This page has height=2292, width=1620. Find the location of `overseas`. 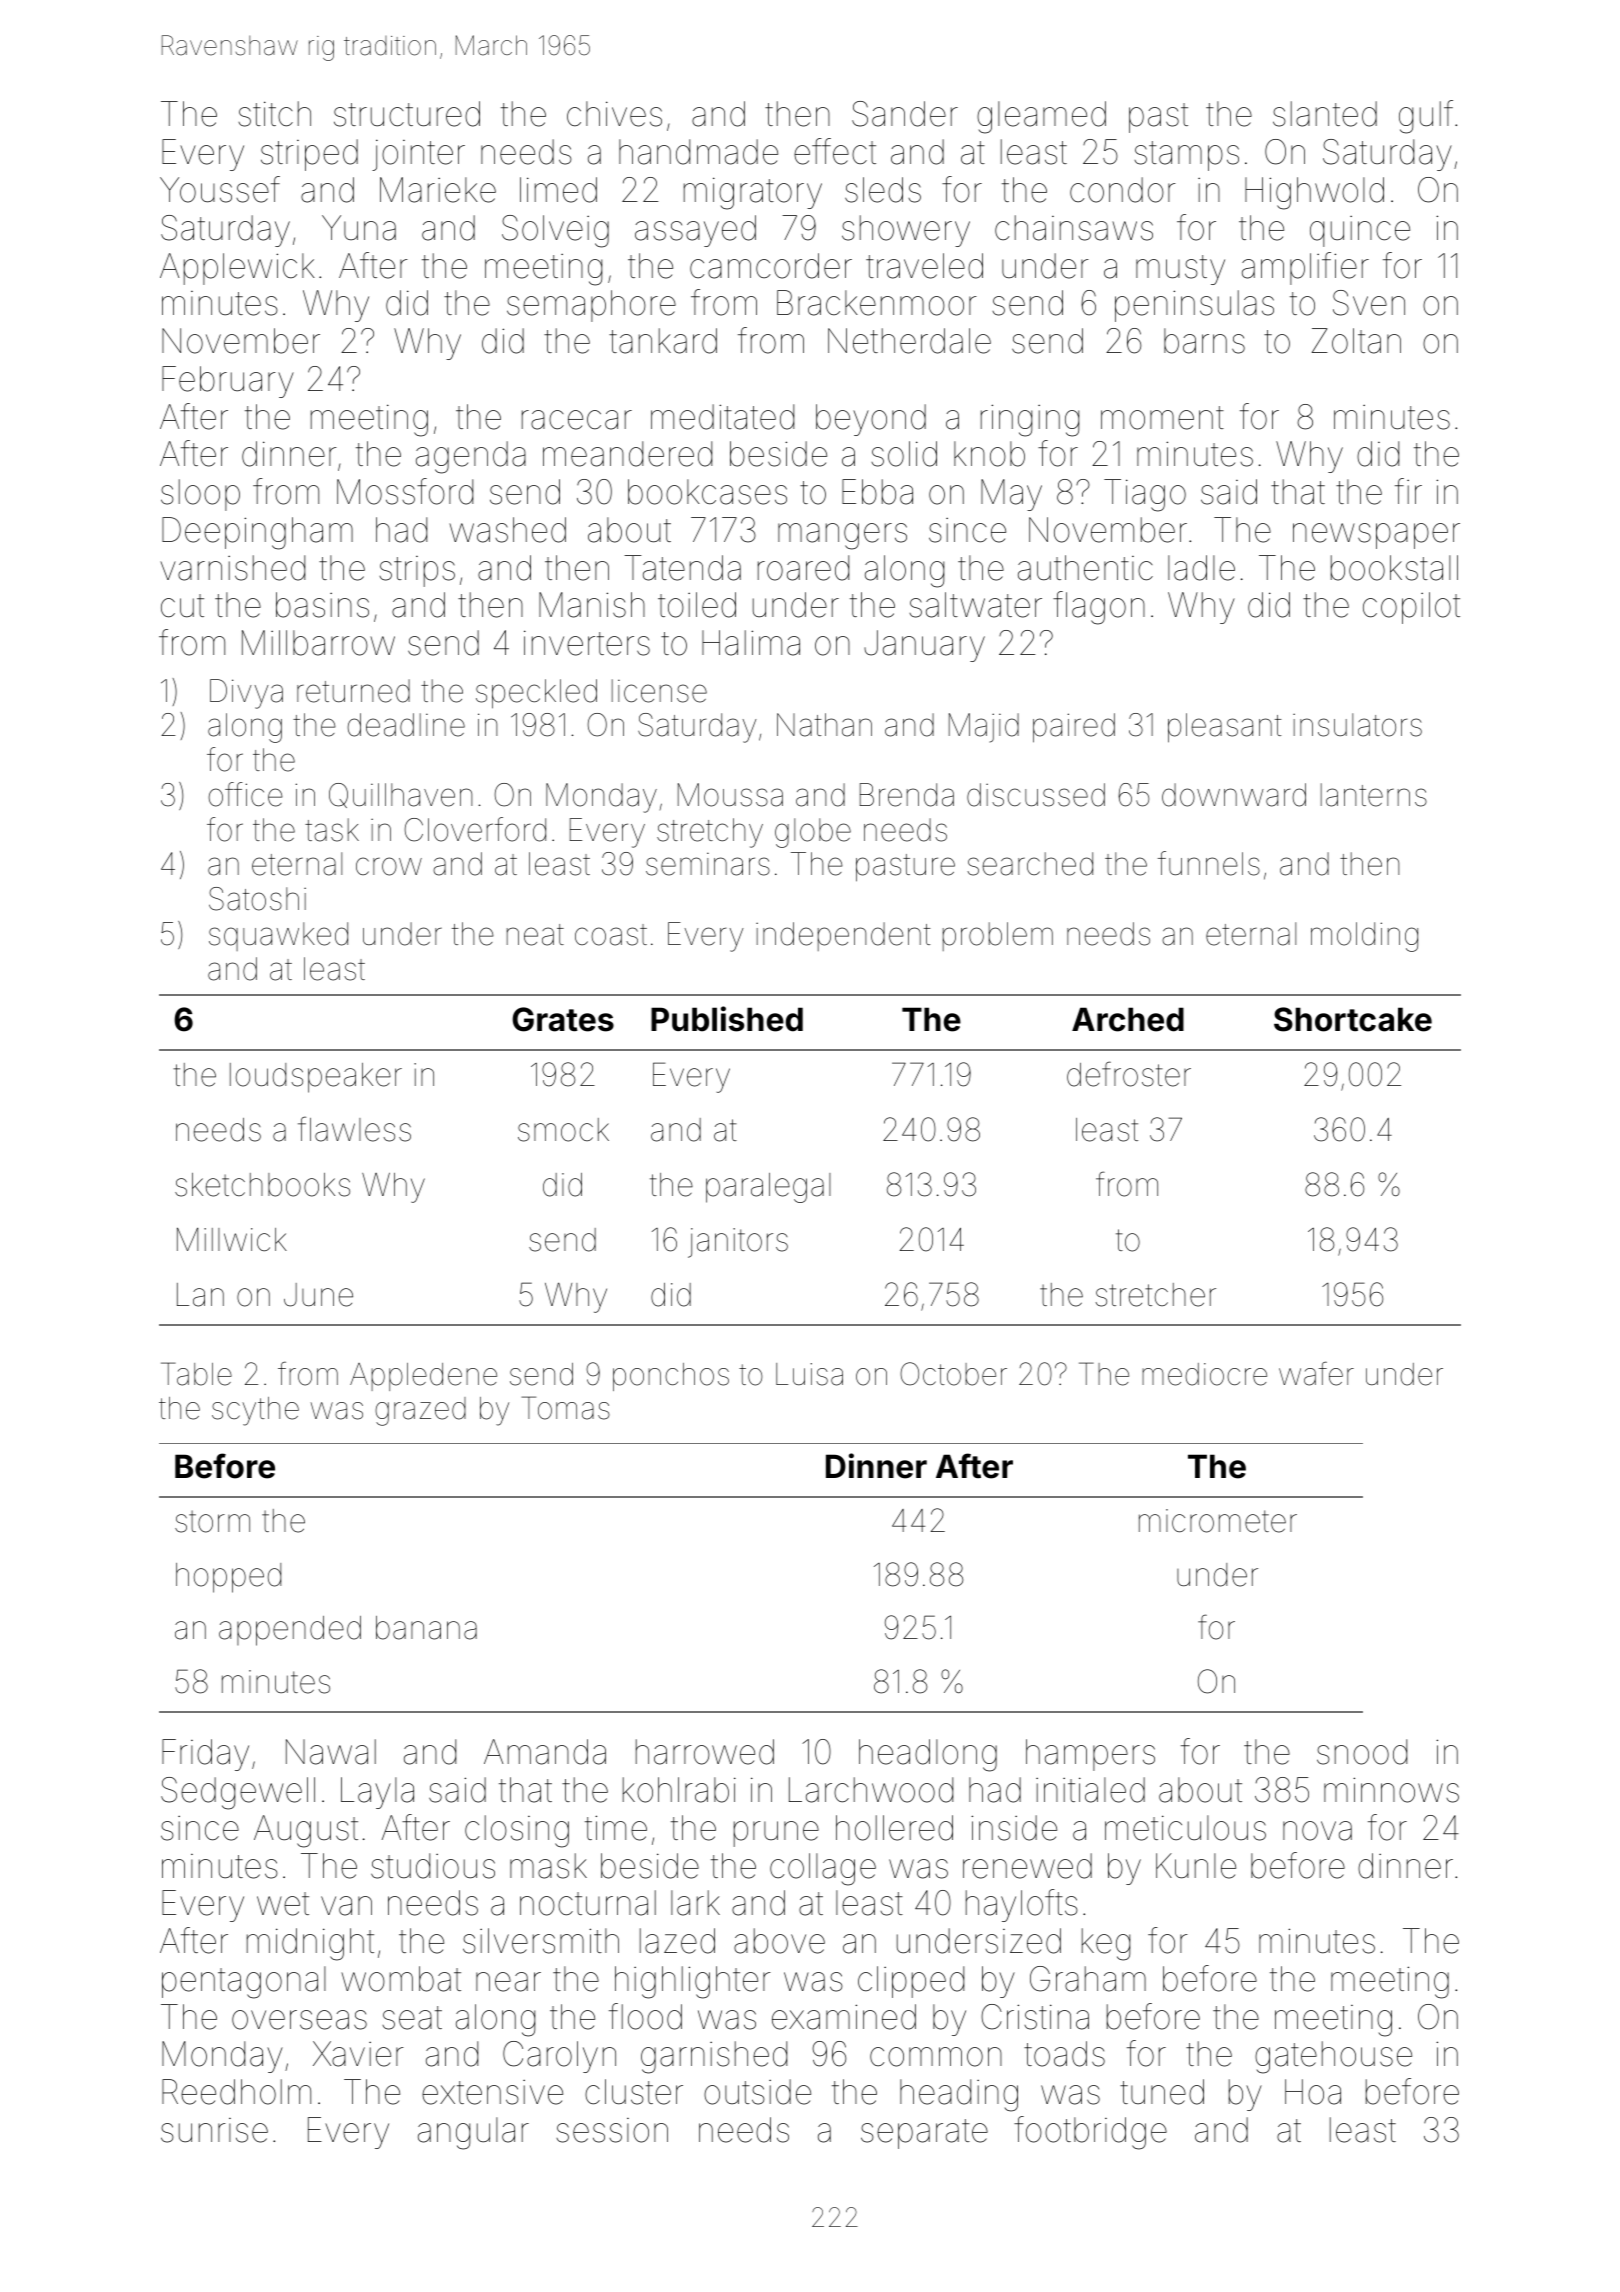

overseas is located at coordinates (299, 2020).
